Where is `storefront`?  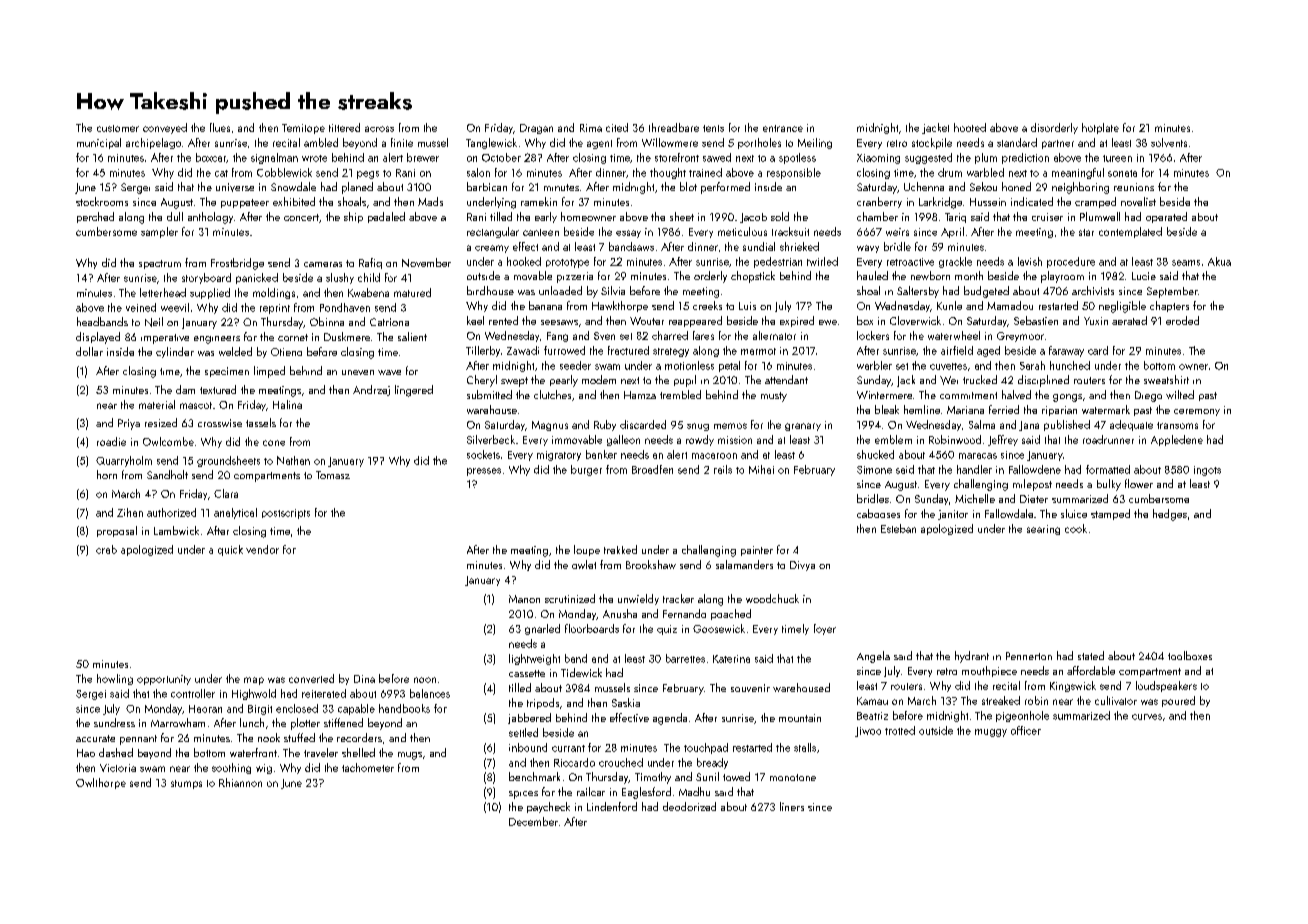
storefront is located at coordinates (677, 157).
